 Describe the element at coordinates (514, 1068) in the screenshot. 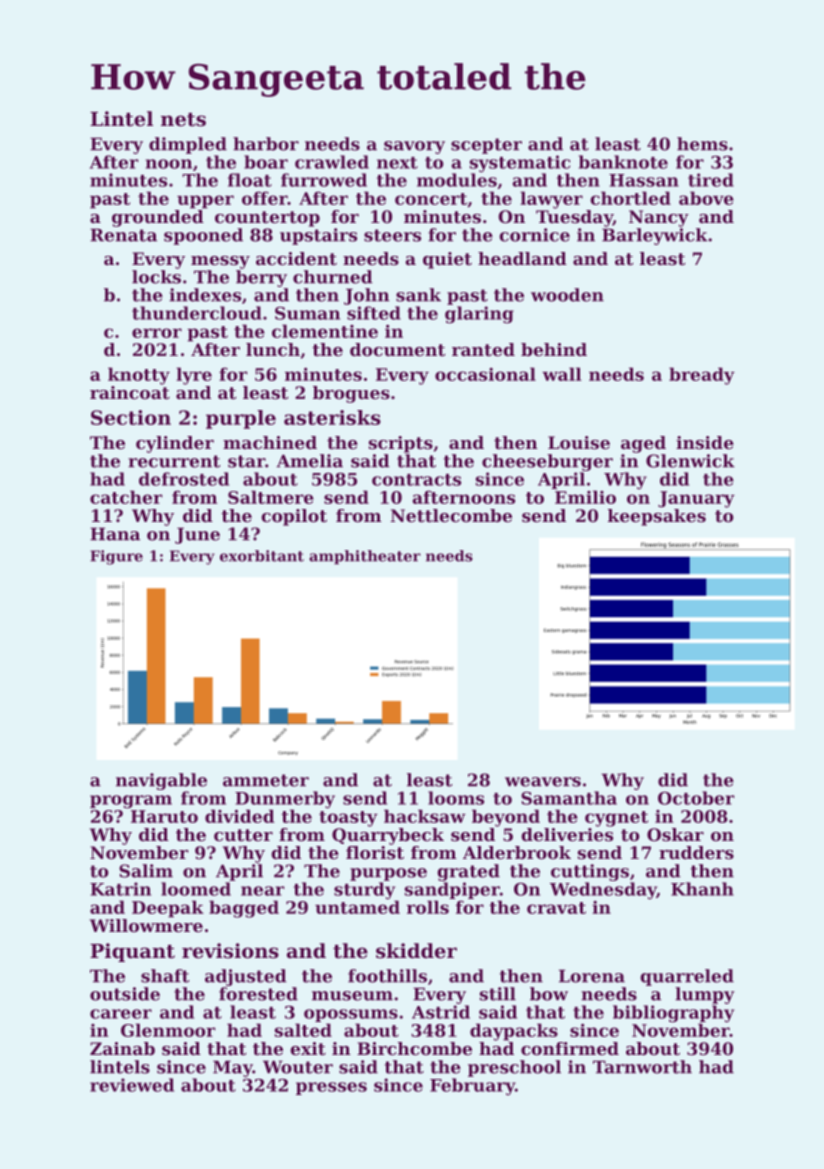

I see `preschool` at that location.
